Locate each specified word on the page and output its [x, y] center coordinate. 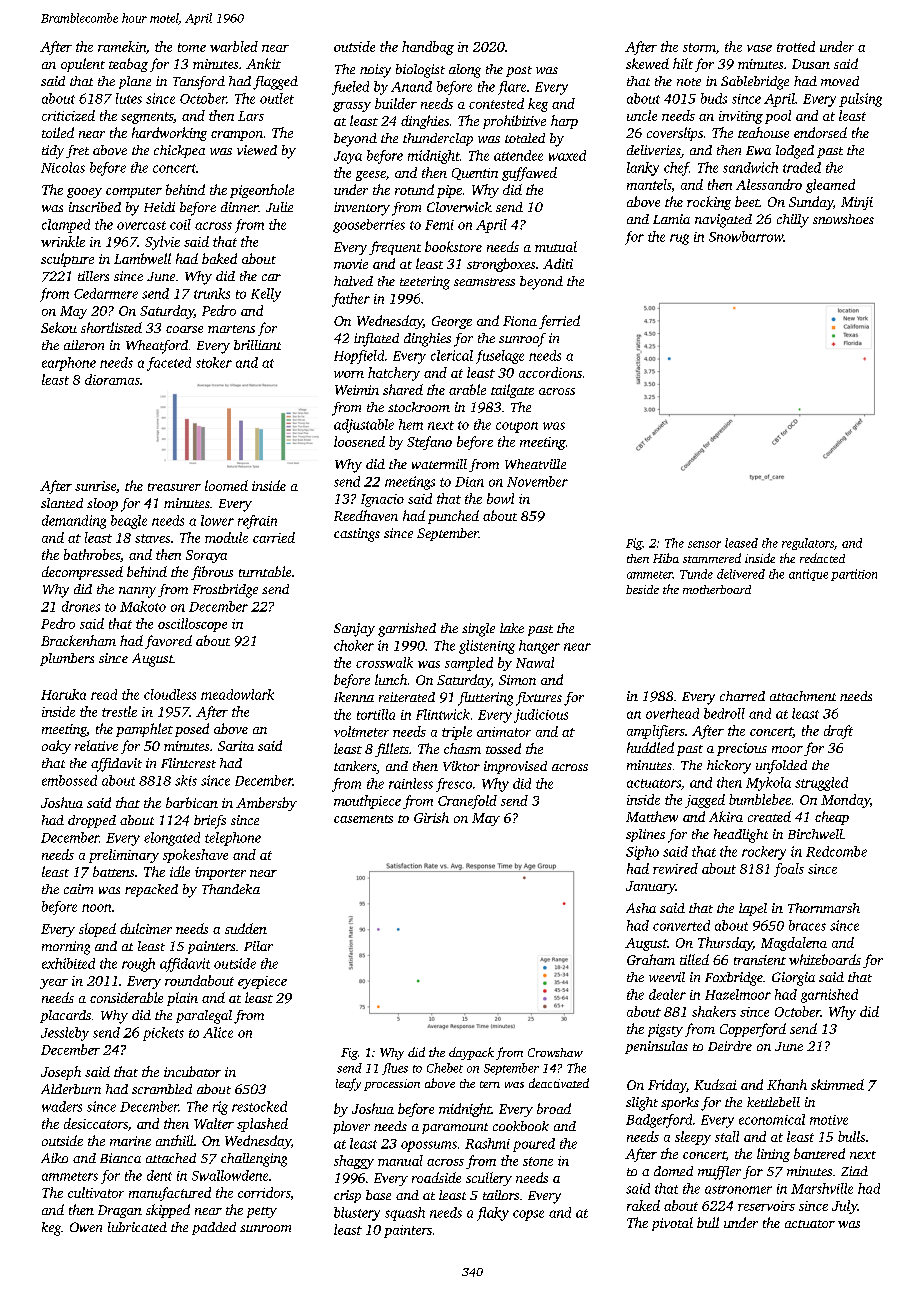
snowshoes [843, 219]
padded [214, 1228]
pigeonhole [262, 191]
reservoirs [766, 1206]
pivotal [672, 1224]
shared [403, 389]
